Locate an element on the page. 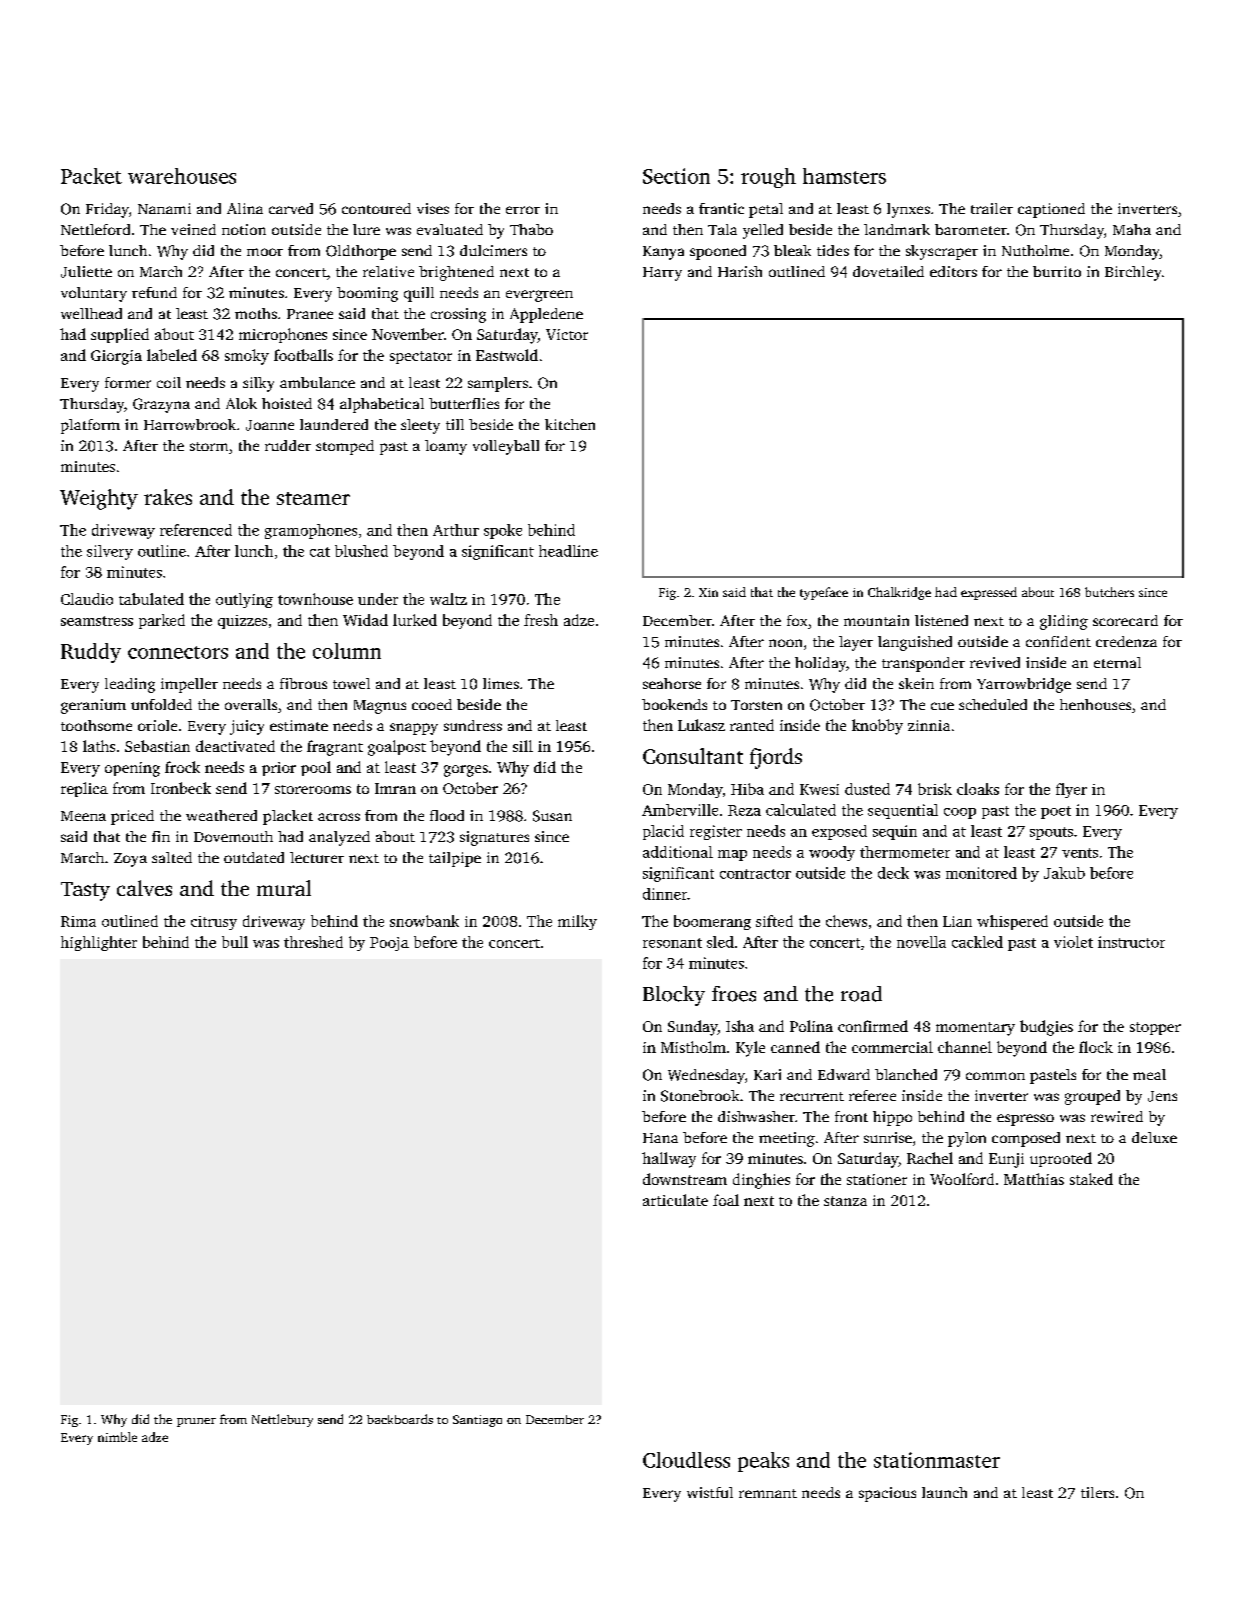  Woolford is located at coordinates (962, 1179).
